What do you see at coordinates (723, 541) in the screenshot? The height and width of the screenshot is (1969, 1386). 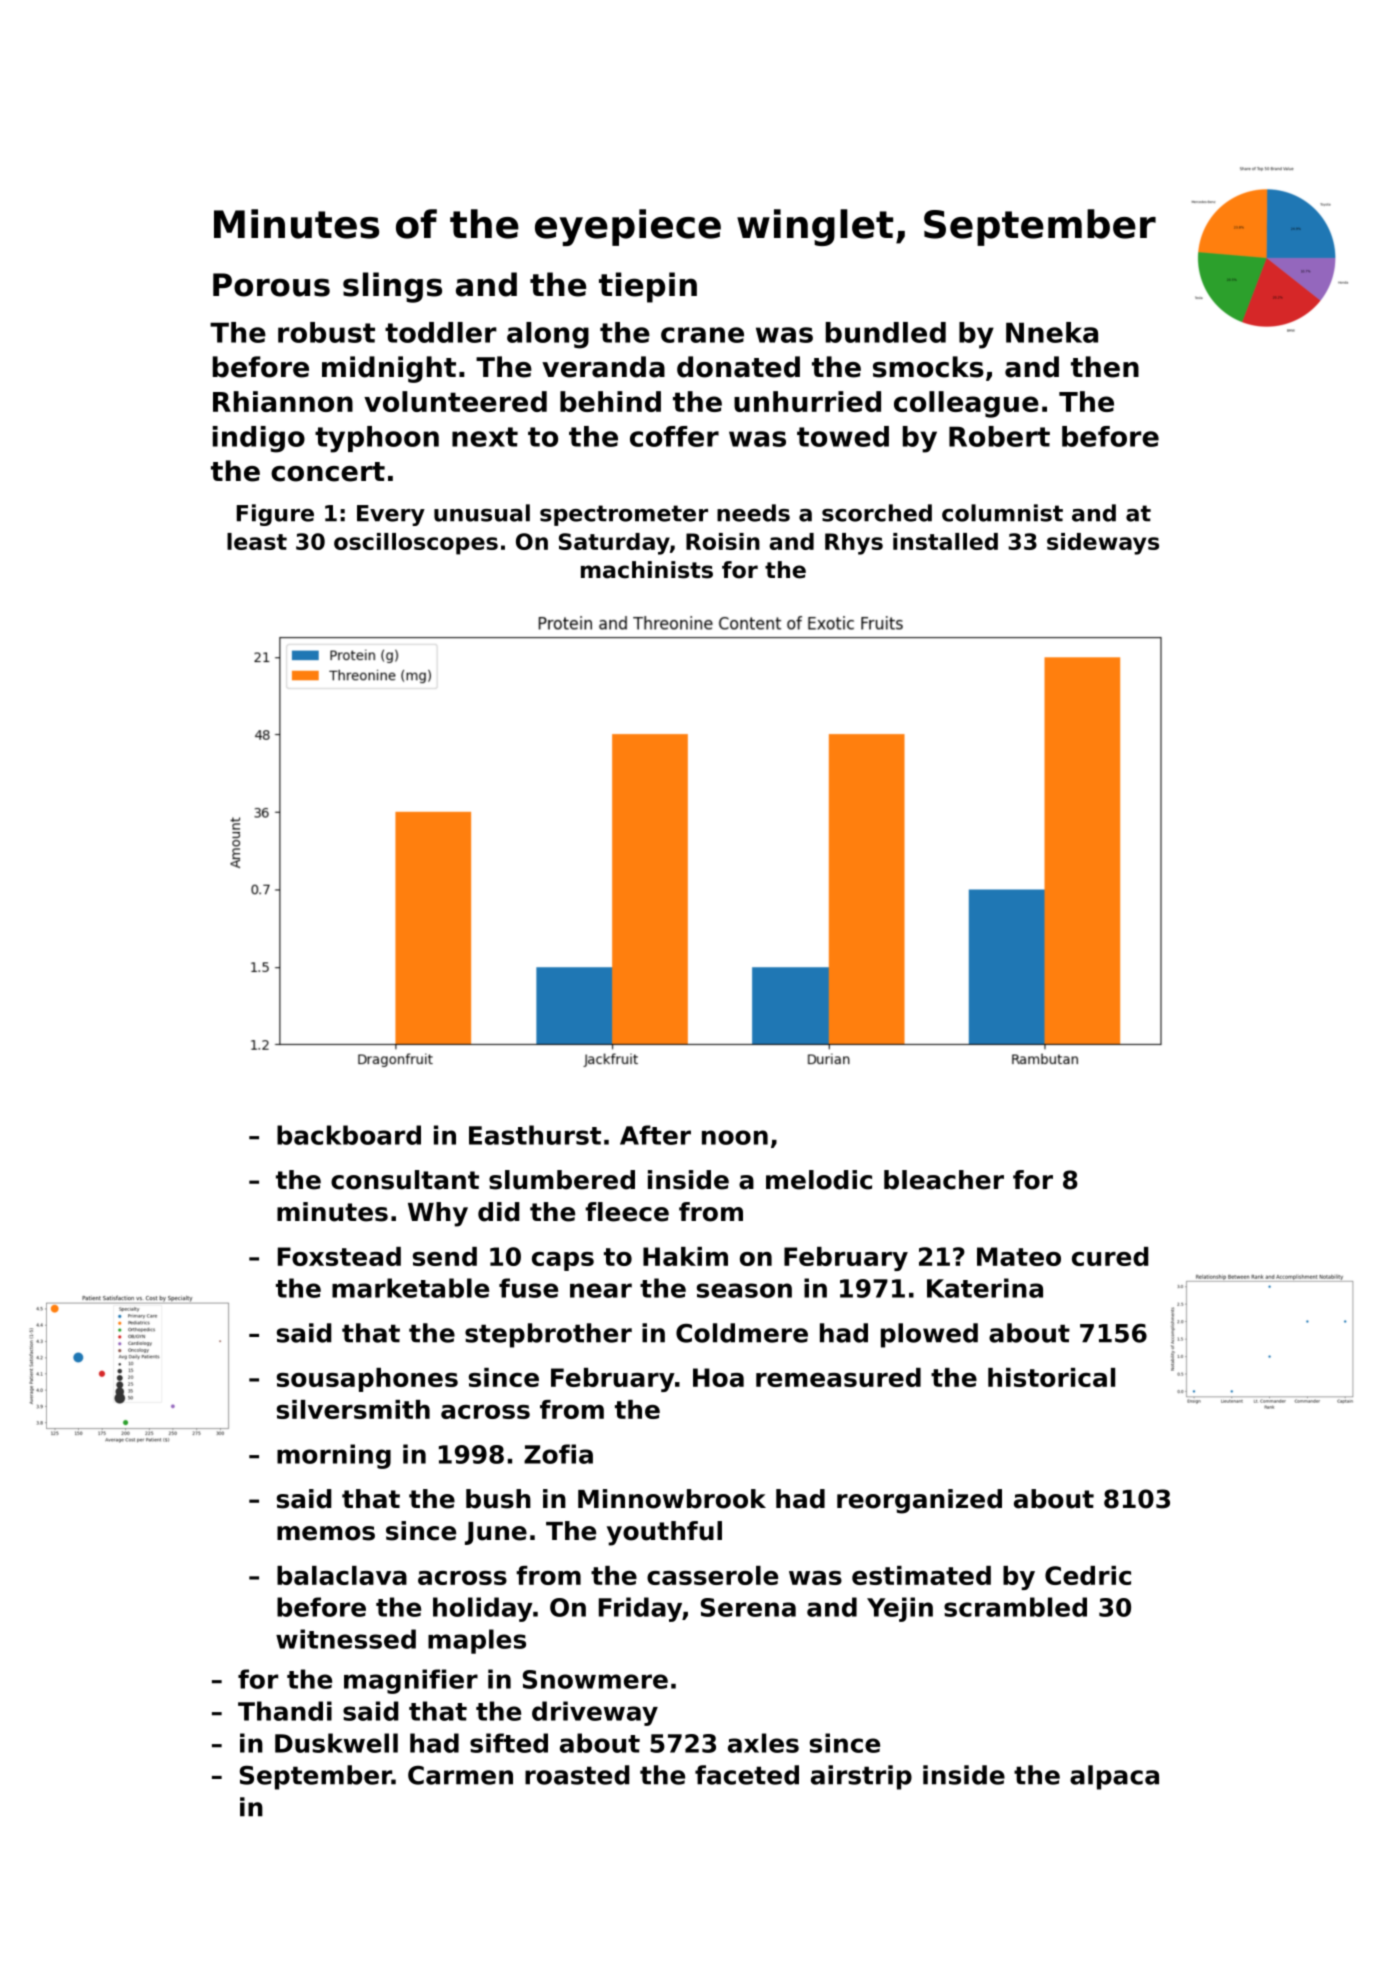 I see `Roisin` at bounding box center [723, 541].
